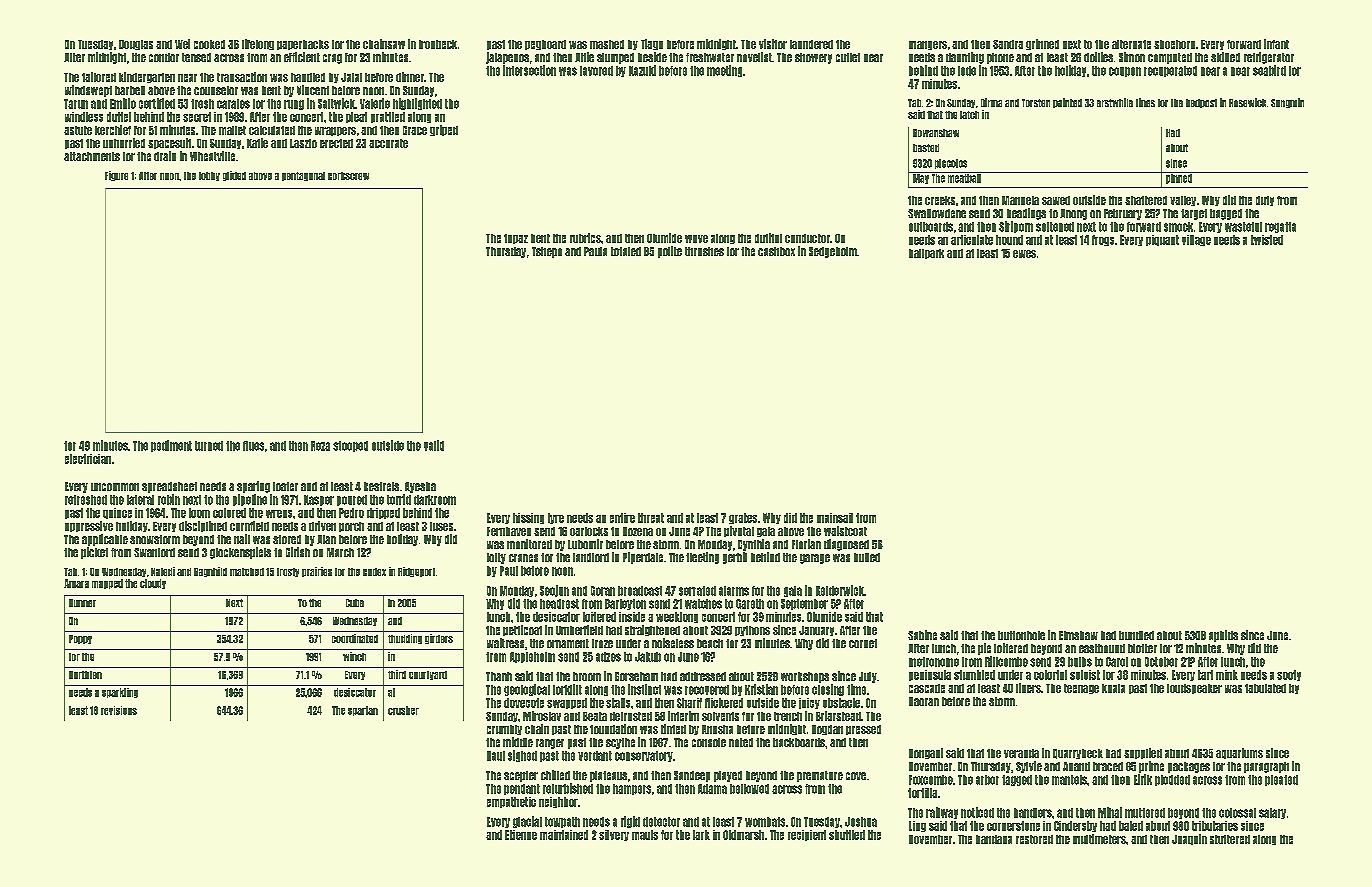 The image size is (1372, 887). What do you see at coordinates (253, 446) in the page?
I see `flues` at bounding box center [253, 446].
